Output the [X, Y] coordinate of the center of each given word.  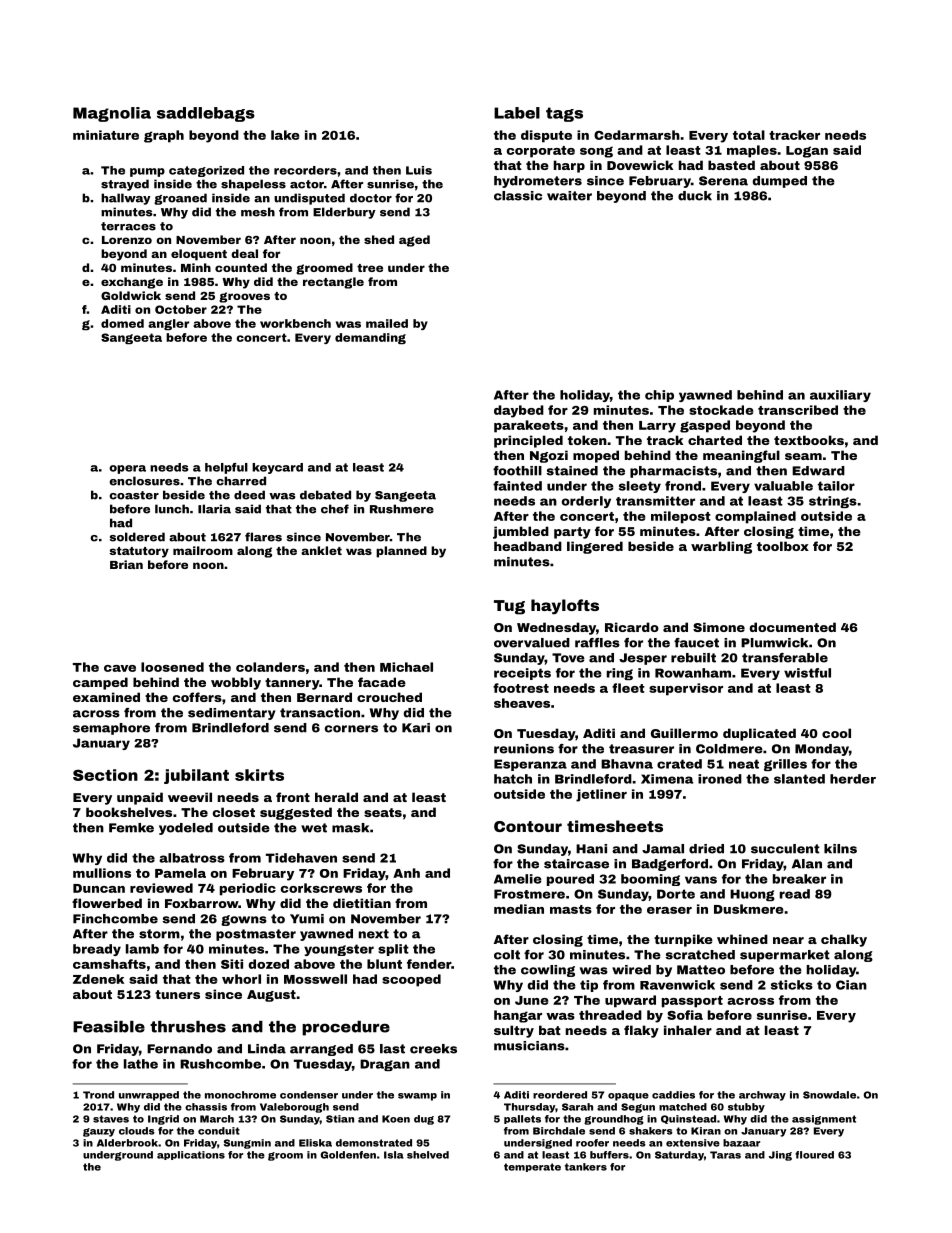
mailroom [203, 550]
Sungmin [247, 1144]
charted [715, 440]
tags [564, 114]
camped [100, 683]
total [749, 135]
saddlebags [206, 114]
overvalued [532, 643]
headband [528, 546]
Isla [394, 1155]
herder [853, 779]
